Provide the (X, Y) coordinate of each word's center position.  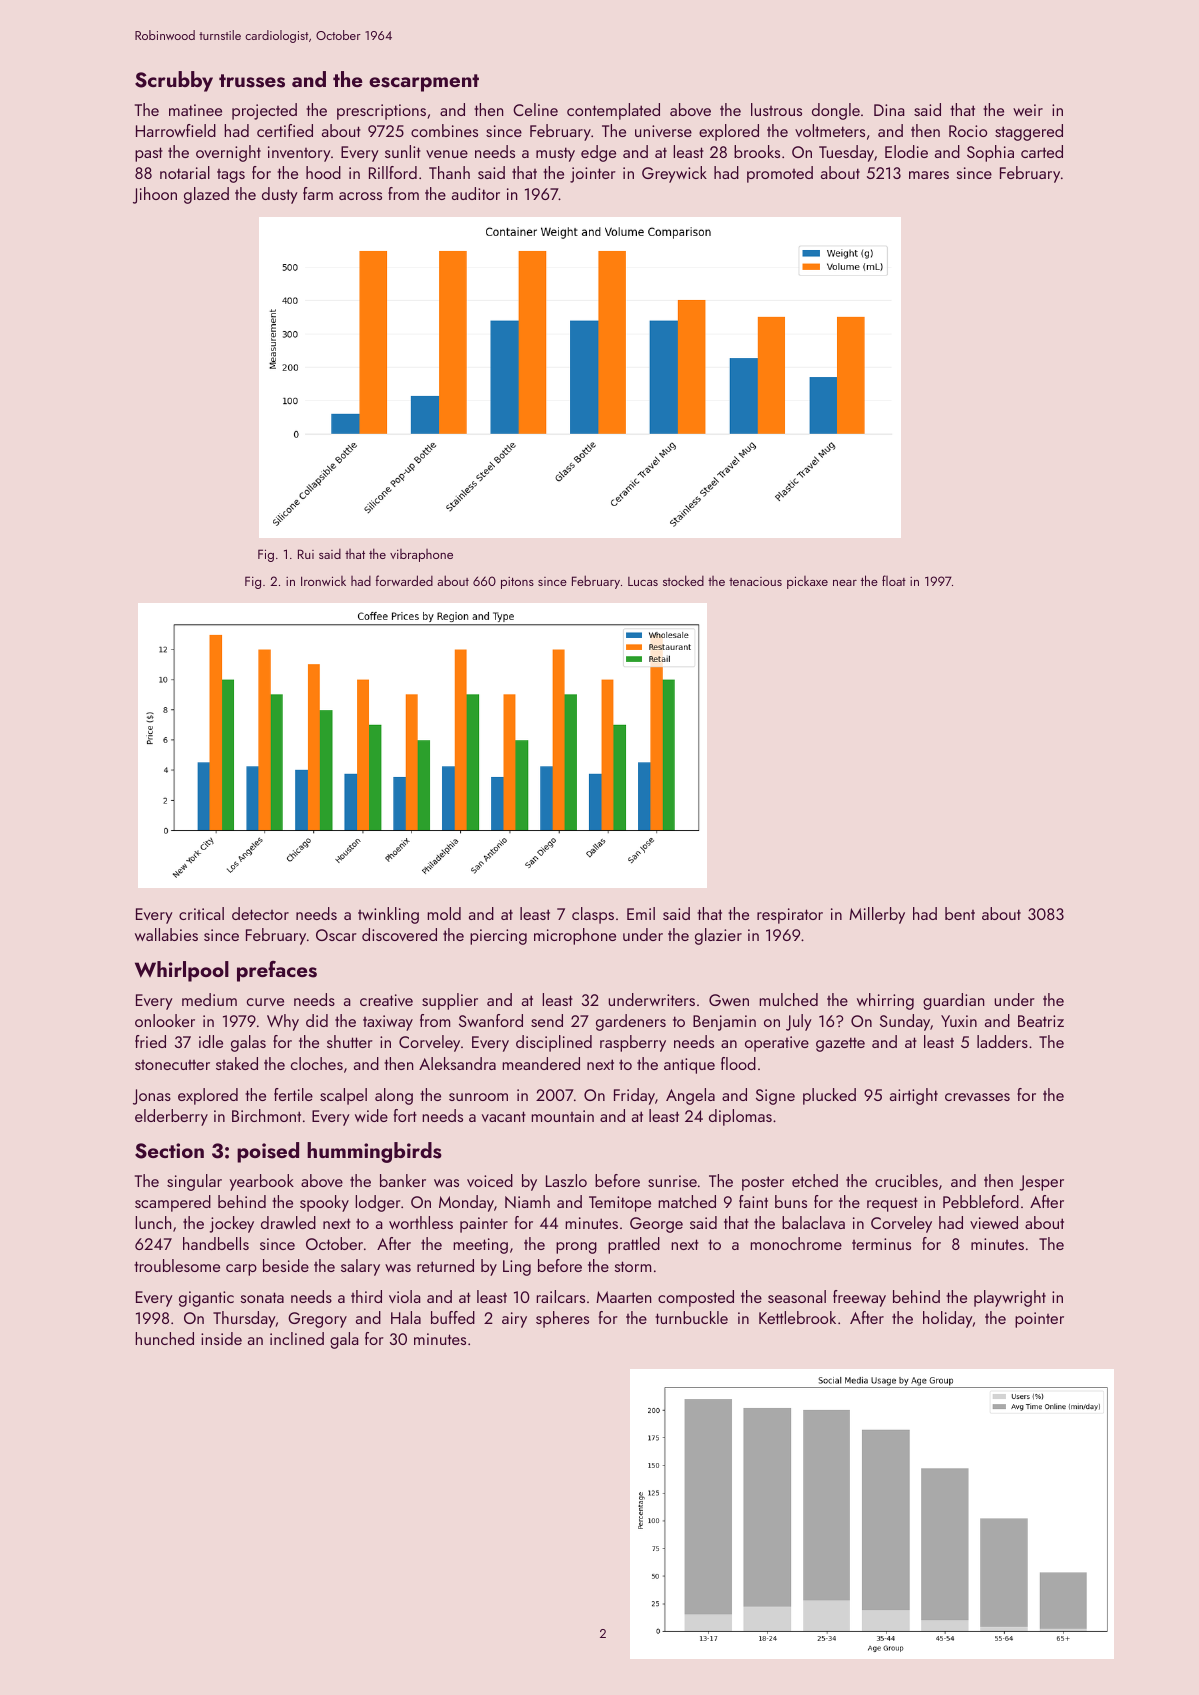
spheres (562, 1319)
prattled (634, 1245)
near (845, 583)
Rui (306, 554)
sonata (262, 1297)
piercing (498, 937)
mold (444, 913)
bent (960, 913)
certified (285, 130)
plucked (829, 1096)
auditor (476, 193)
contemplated (613, 111)
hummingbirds (374, 1152)
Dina (889, 110)
